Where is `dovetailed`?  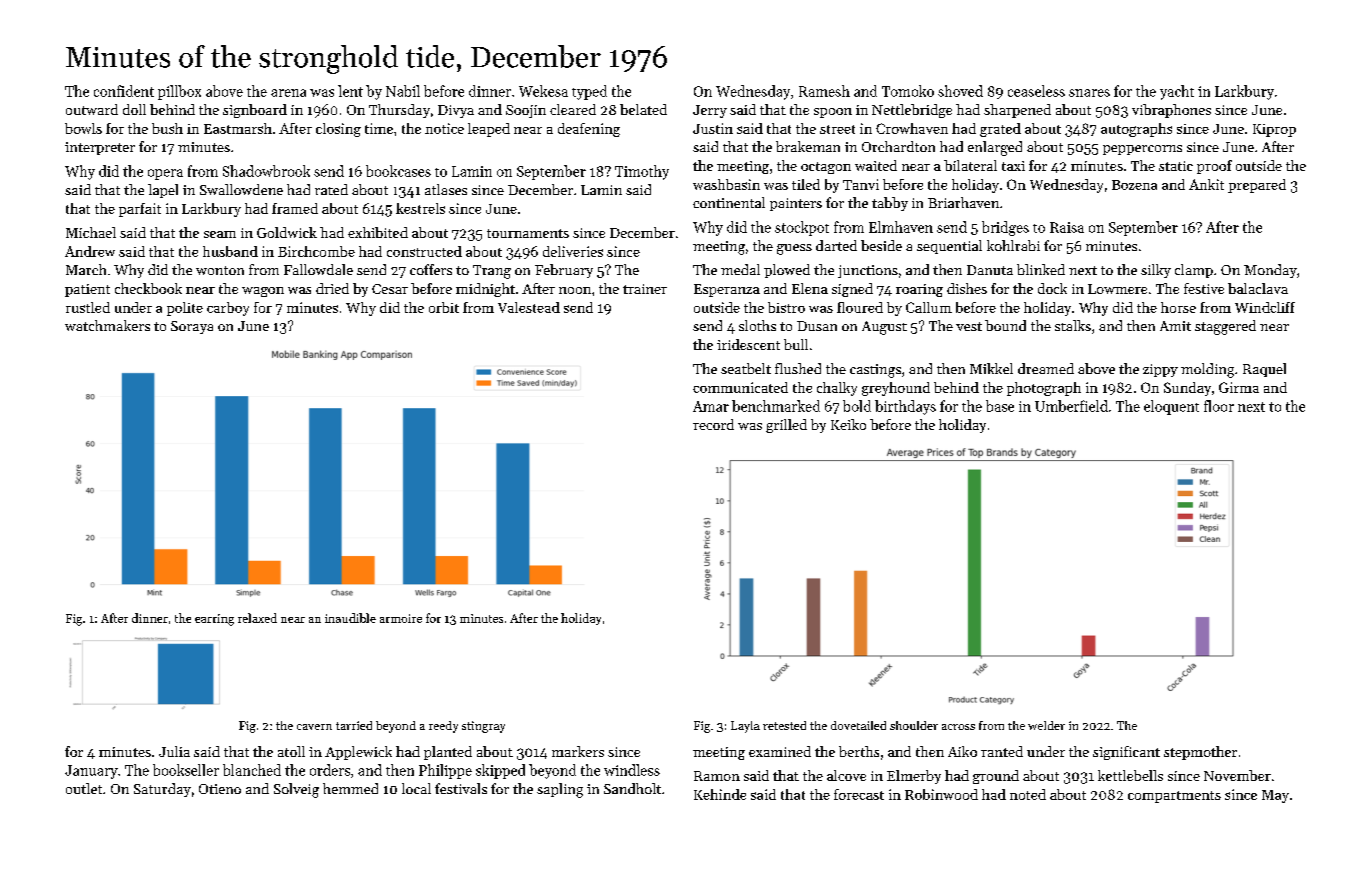
dovetailed is located at coordinates (858, 725).
